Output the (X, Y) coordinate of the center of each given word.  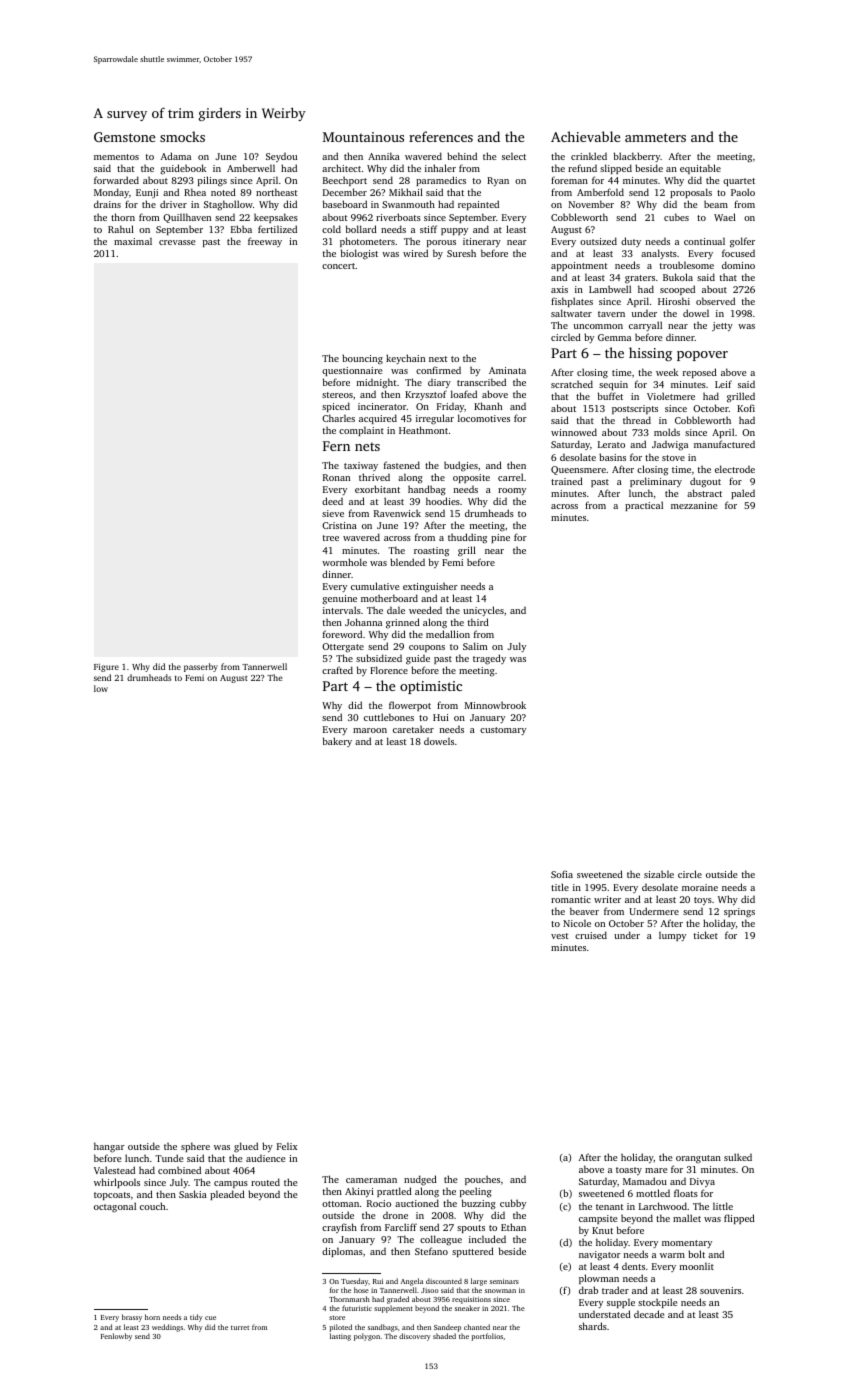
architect (341, 168)
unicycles (483, 611)
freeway (265, 242)
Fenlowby (116, 1337)
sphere (195, 1147)
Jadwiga (670, 446)
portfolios (487, 1337)
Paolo (743, 192)
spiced (336, 407)
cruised (591, 935)
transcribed (481, 382)
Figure (106, 667)
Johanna (363, 622)
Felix (287, 1146)
